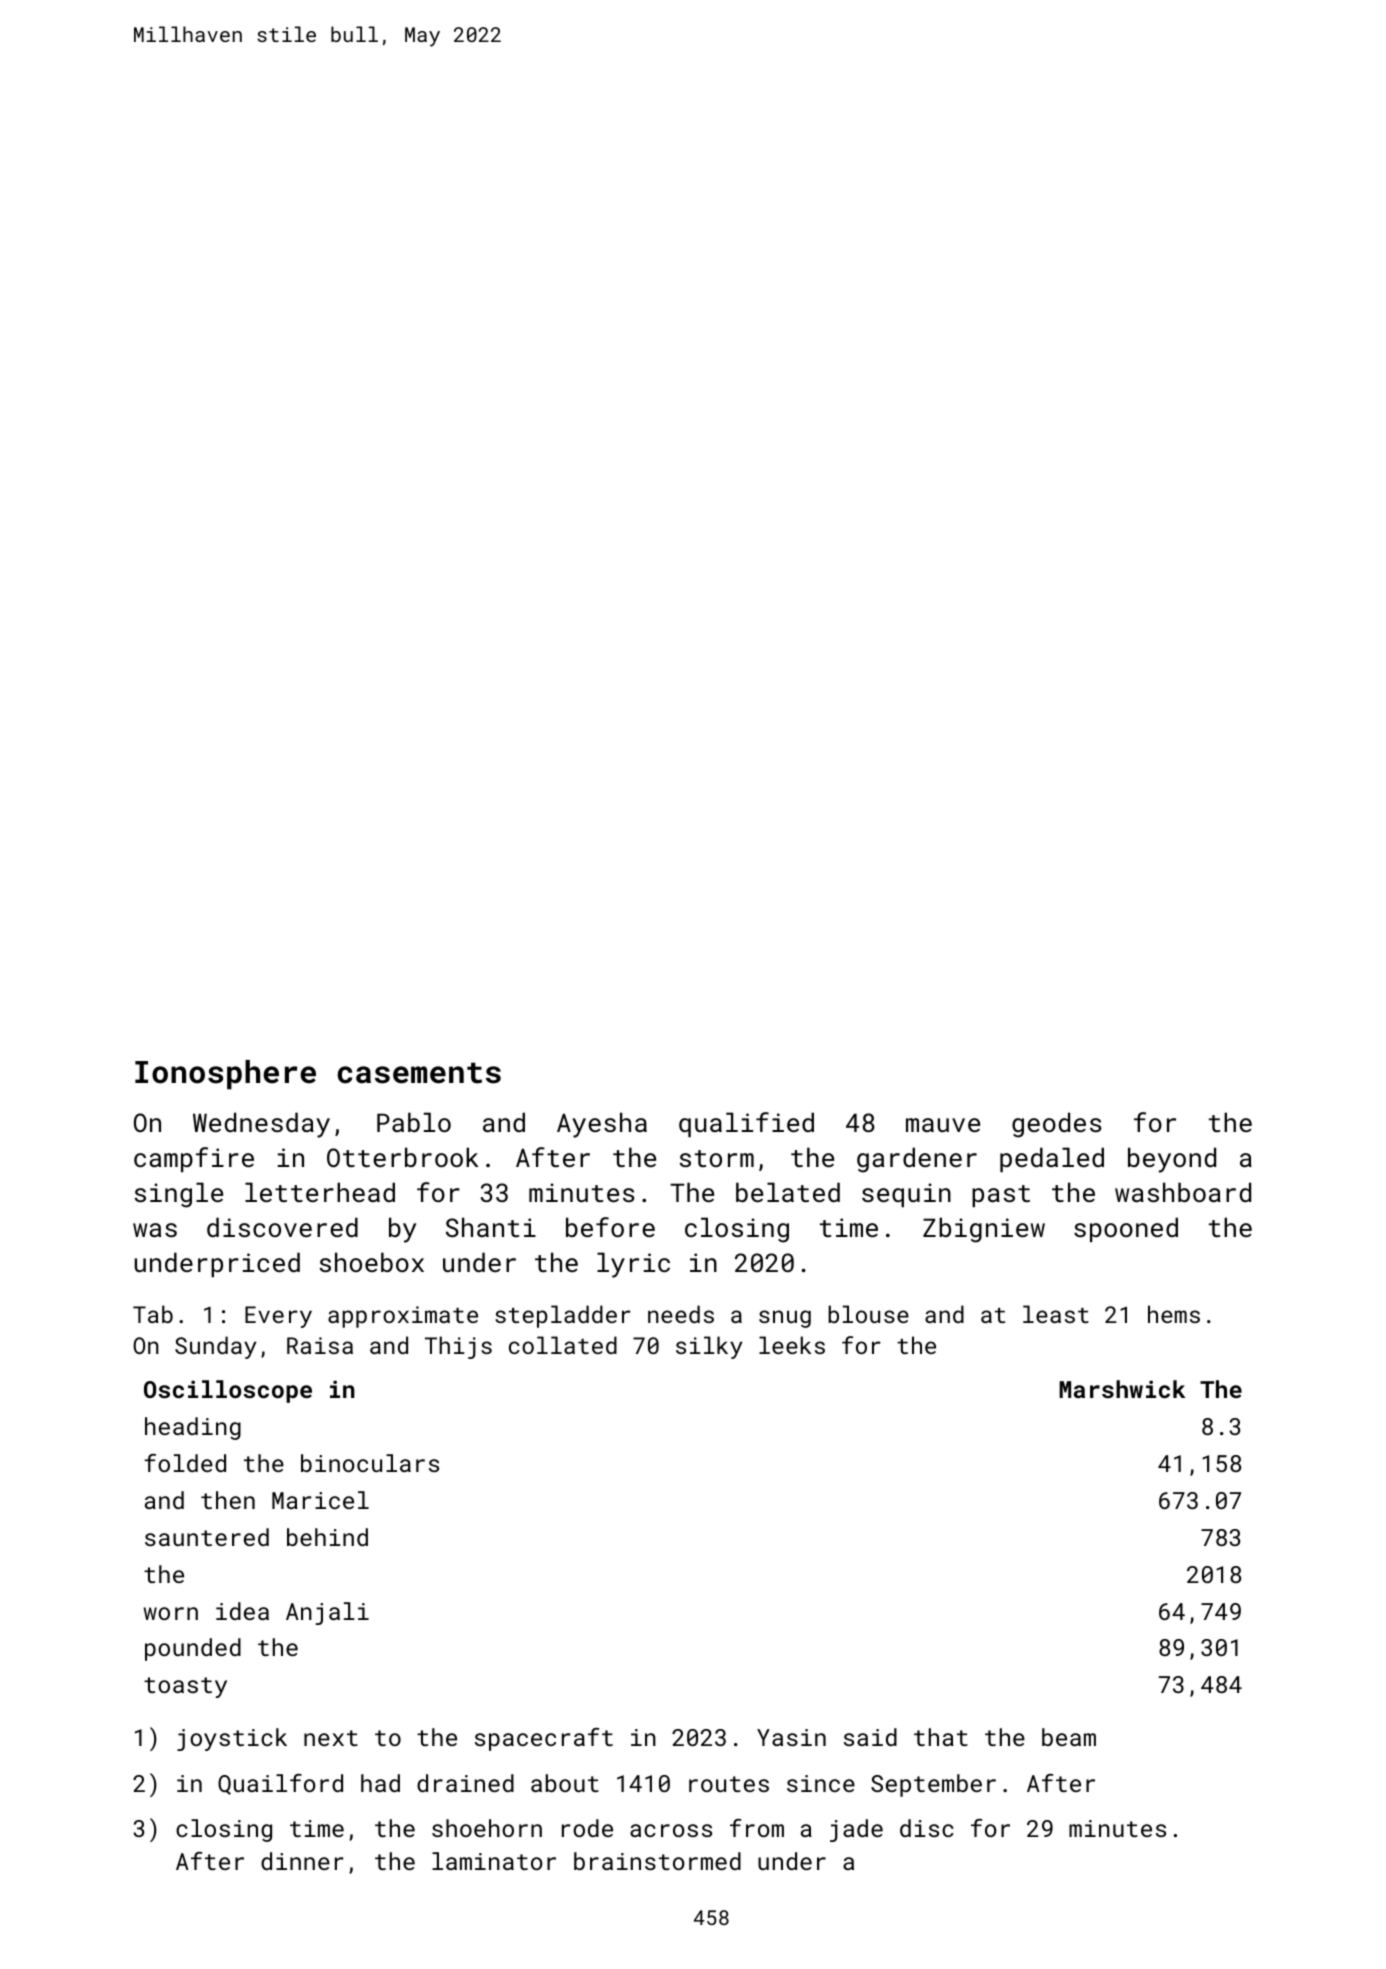 This image has height=1969, width=1386. Describe the element at coordinates (331, 1738) in the image. I see `next` at that location.
